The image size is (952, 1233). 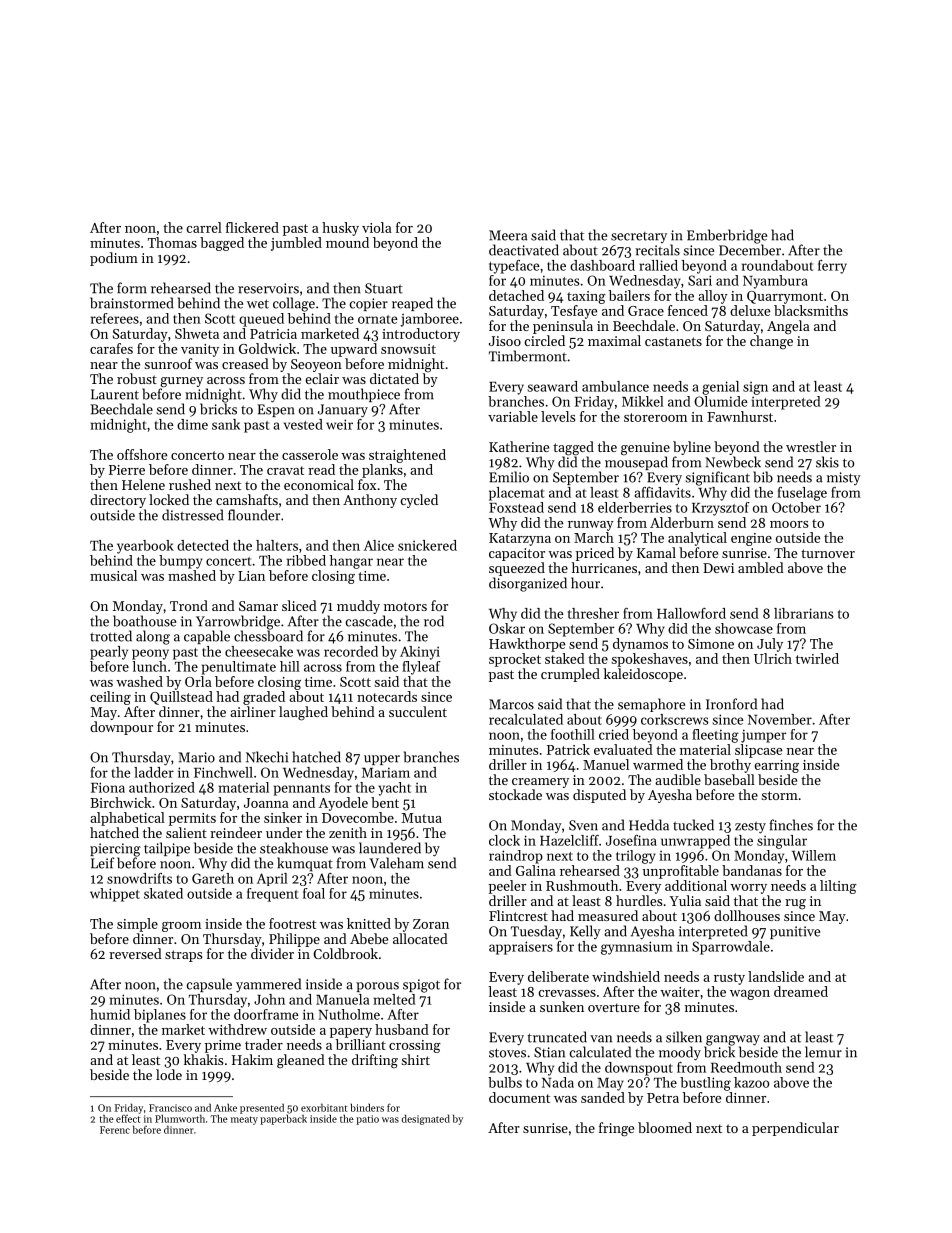 What do you see at coordinates (536, 932) in the screenshot?
I see `Tuesday` at bounding box center [536, 932].
